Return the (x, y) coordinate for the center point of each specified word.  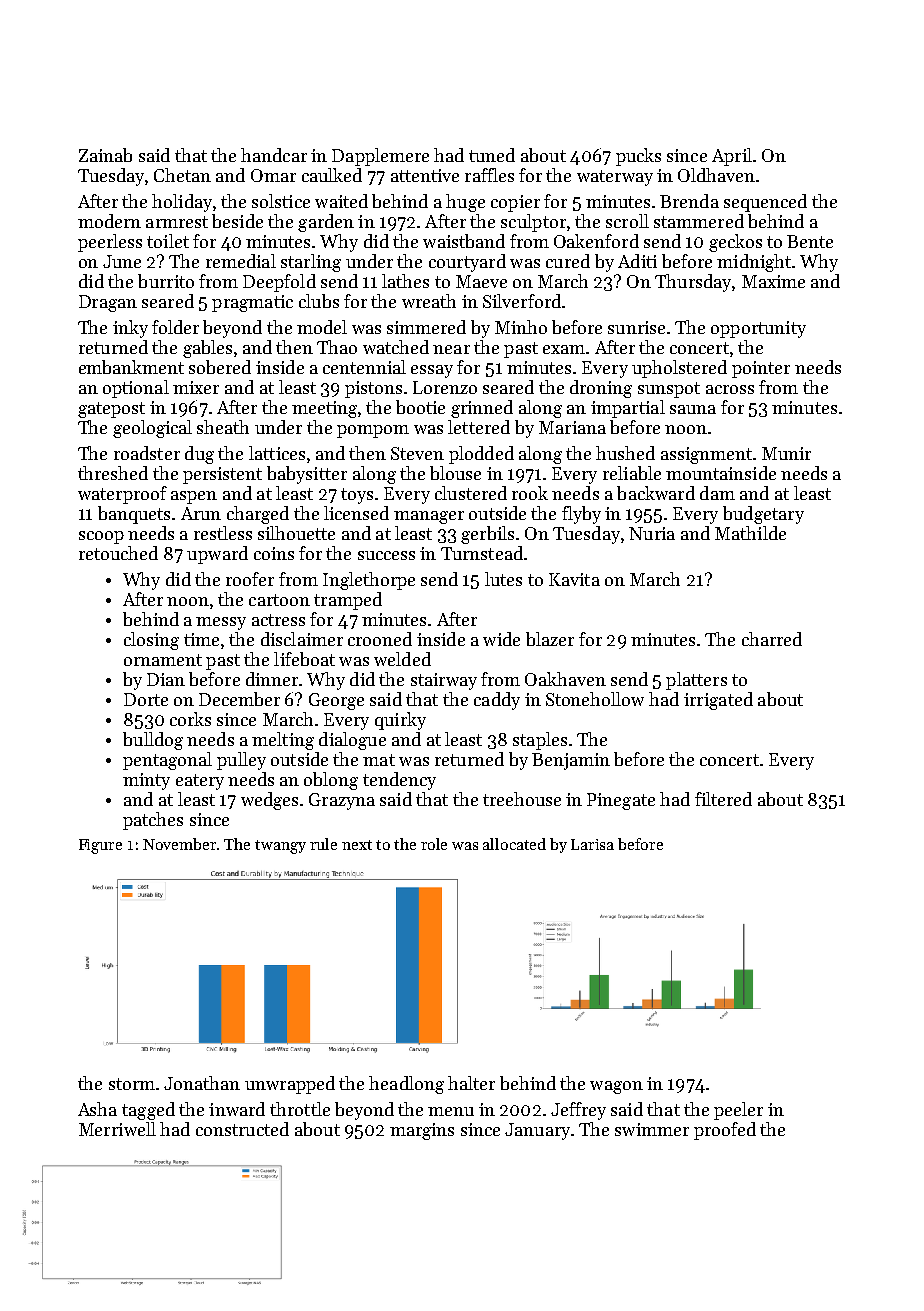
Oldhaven (716, 175)
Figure (100, 846)
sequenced (765, 203)
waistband (464, 241)
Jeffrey (578, 1111)
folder (175, 327)
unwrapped (290, 1085)
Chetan (182, 175)
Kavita (574, 579)
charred (772, 639)
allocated (514, 844)
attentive (425, 175)
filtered (723, 799)
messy (221, 623)
